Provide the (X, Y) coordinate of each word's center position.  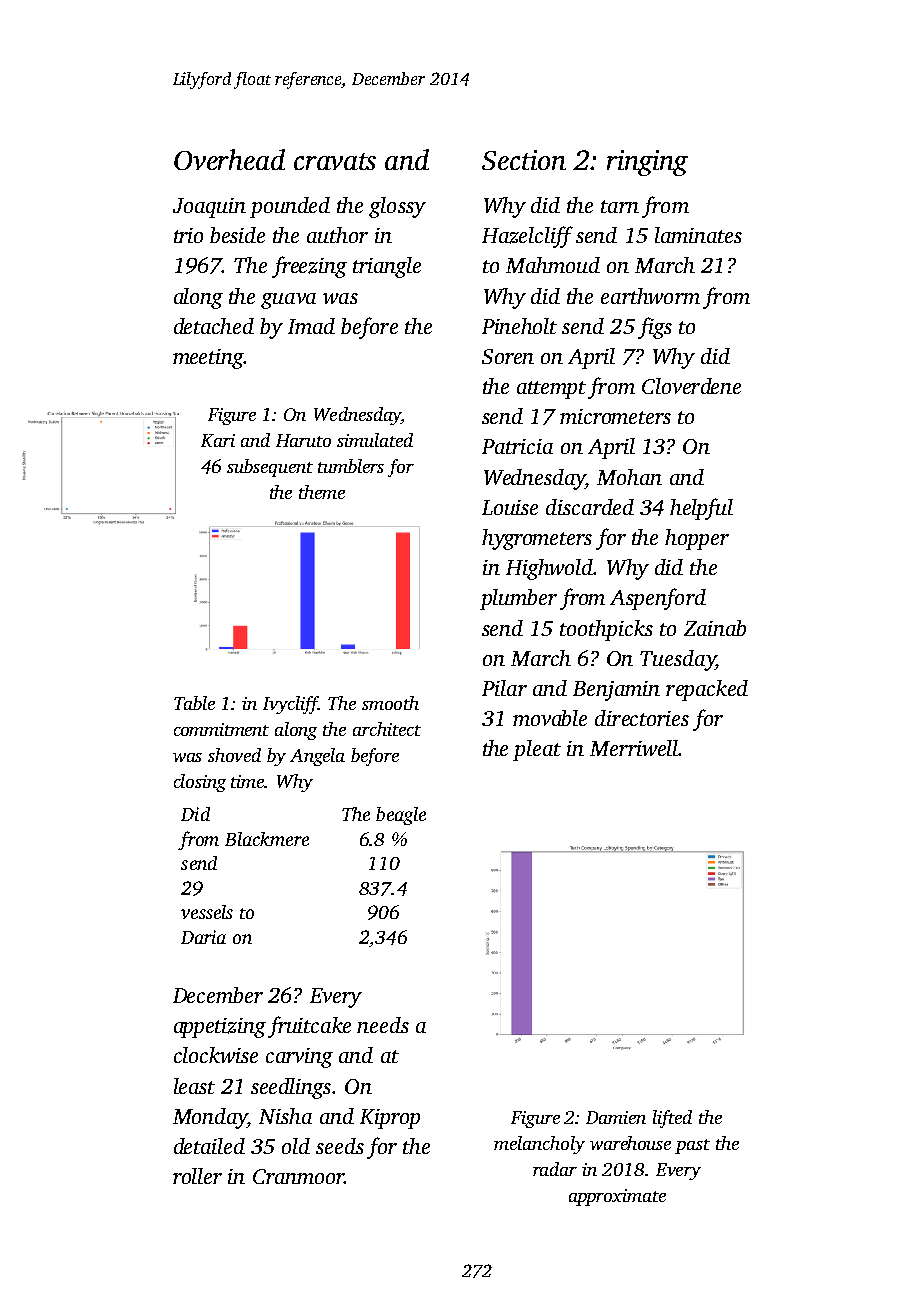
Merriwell (634, 748)
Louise (510, 507)
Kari (218, 440)
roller (197, 1176)
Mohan (629, 477)
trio (188, 235)
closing (200, 783)
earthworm (650, 296)
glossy (397, 207)
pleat (537, 750)
